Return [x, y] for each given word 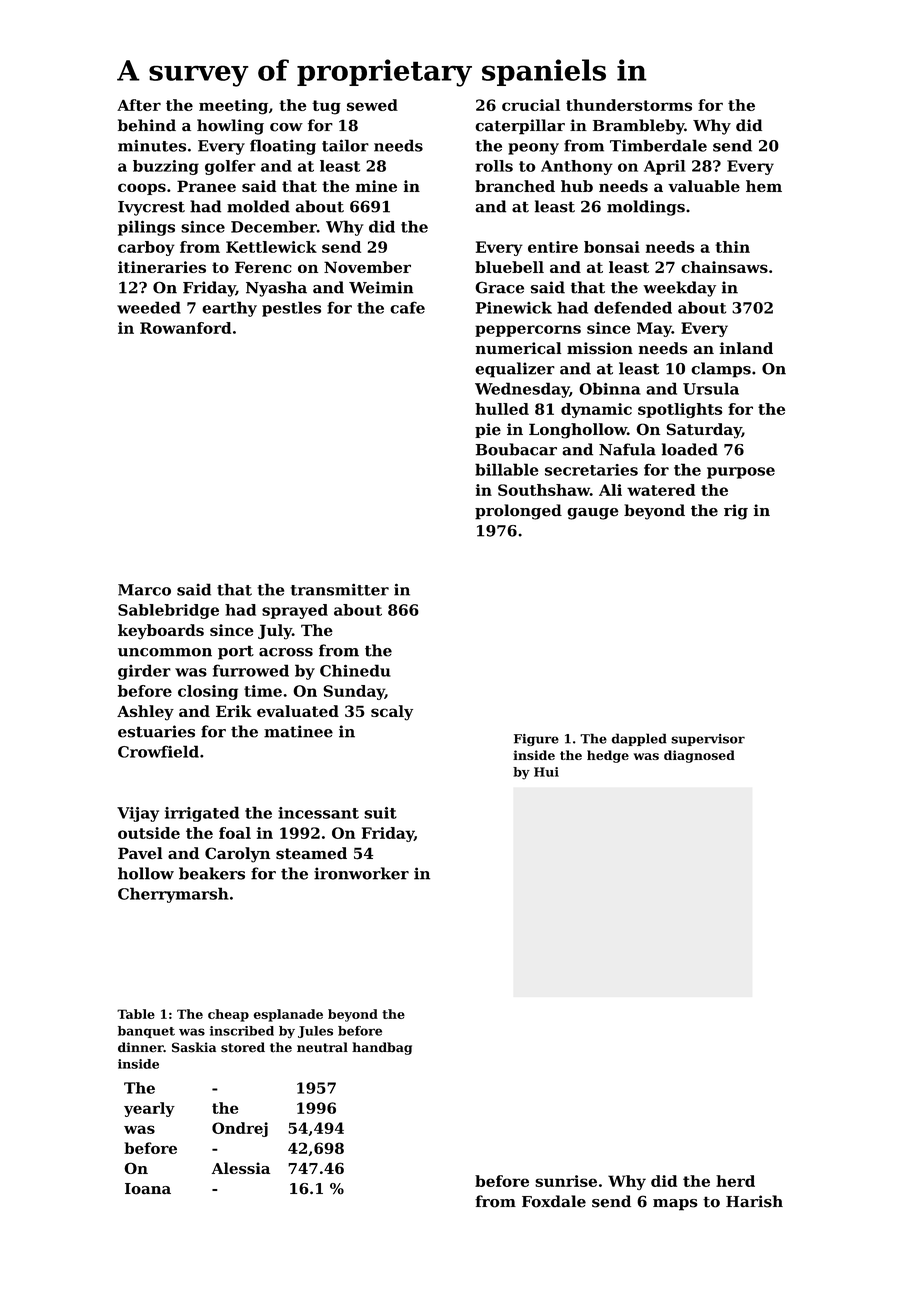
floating [283, 147]
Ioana [148, 1189]
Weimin [381, 287]
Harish [754, 1201]
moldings [646, 208]
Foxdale [554, 1201]
